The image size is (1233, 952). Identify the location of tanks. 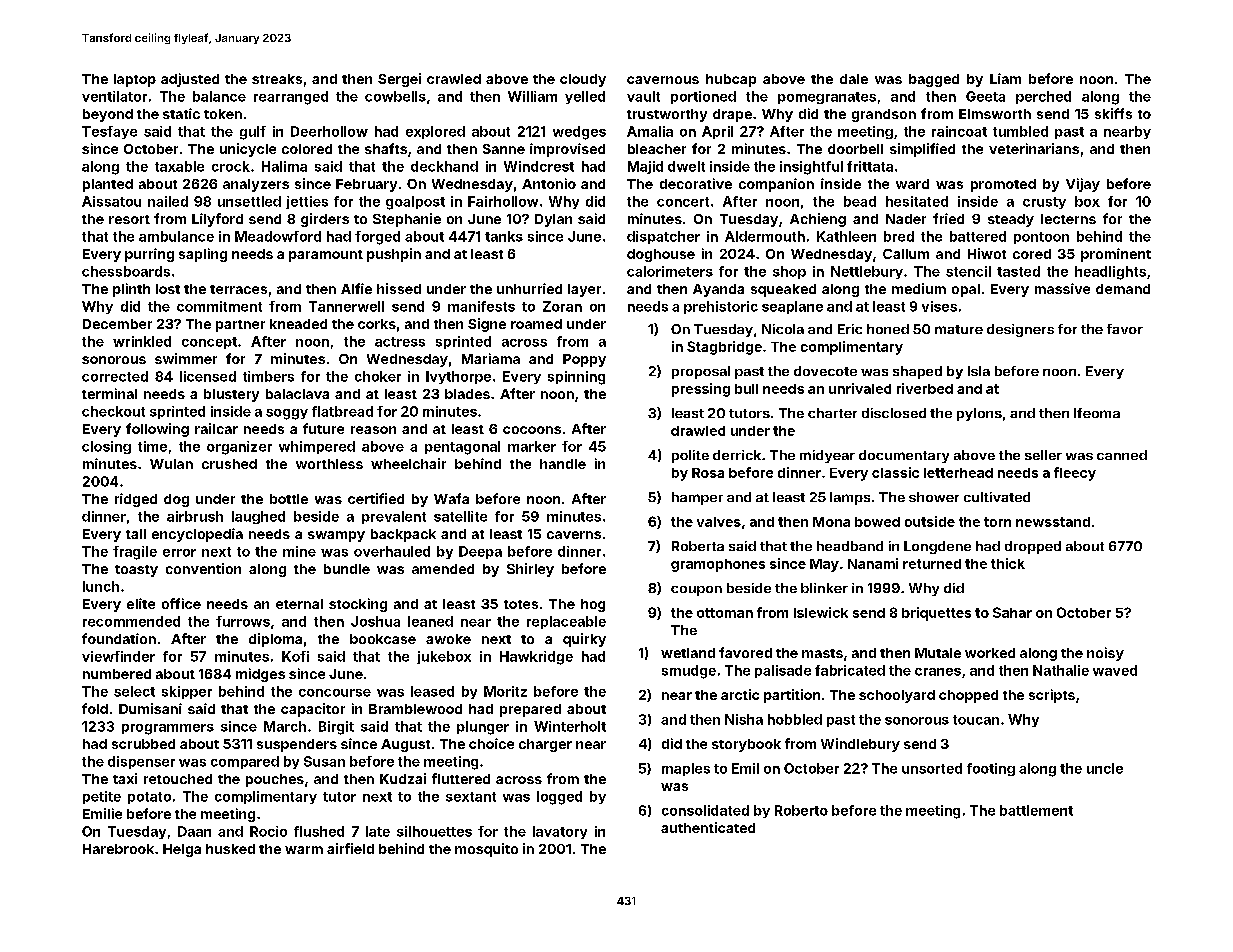
(504, 236).
